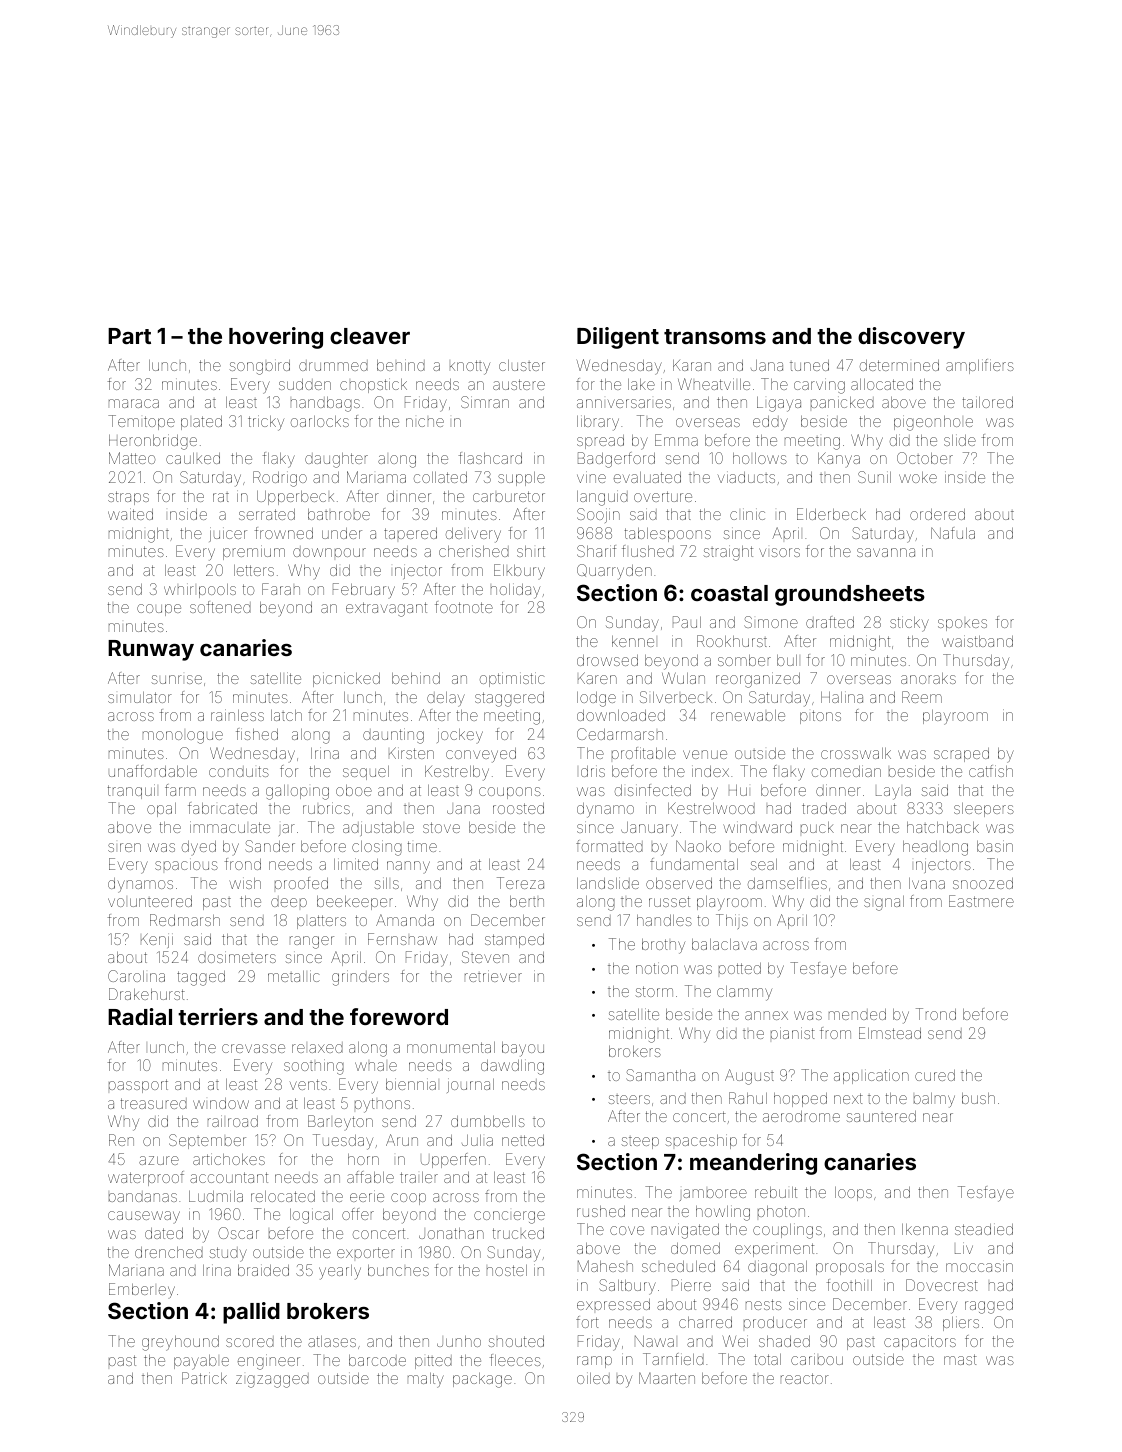 This document has width=1122, height=1452. Describe the element at coordinates (425, 422) in the document. I see `niche` at that location.
